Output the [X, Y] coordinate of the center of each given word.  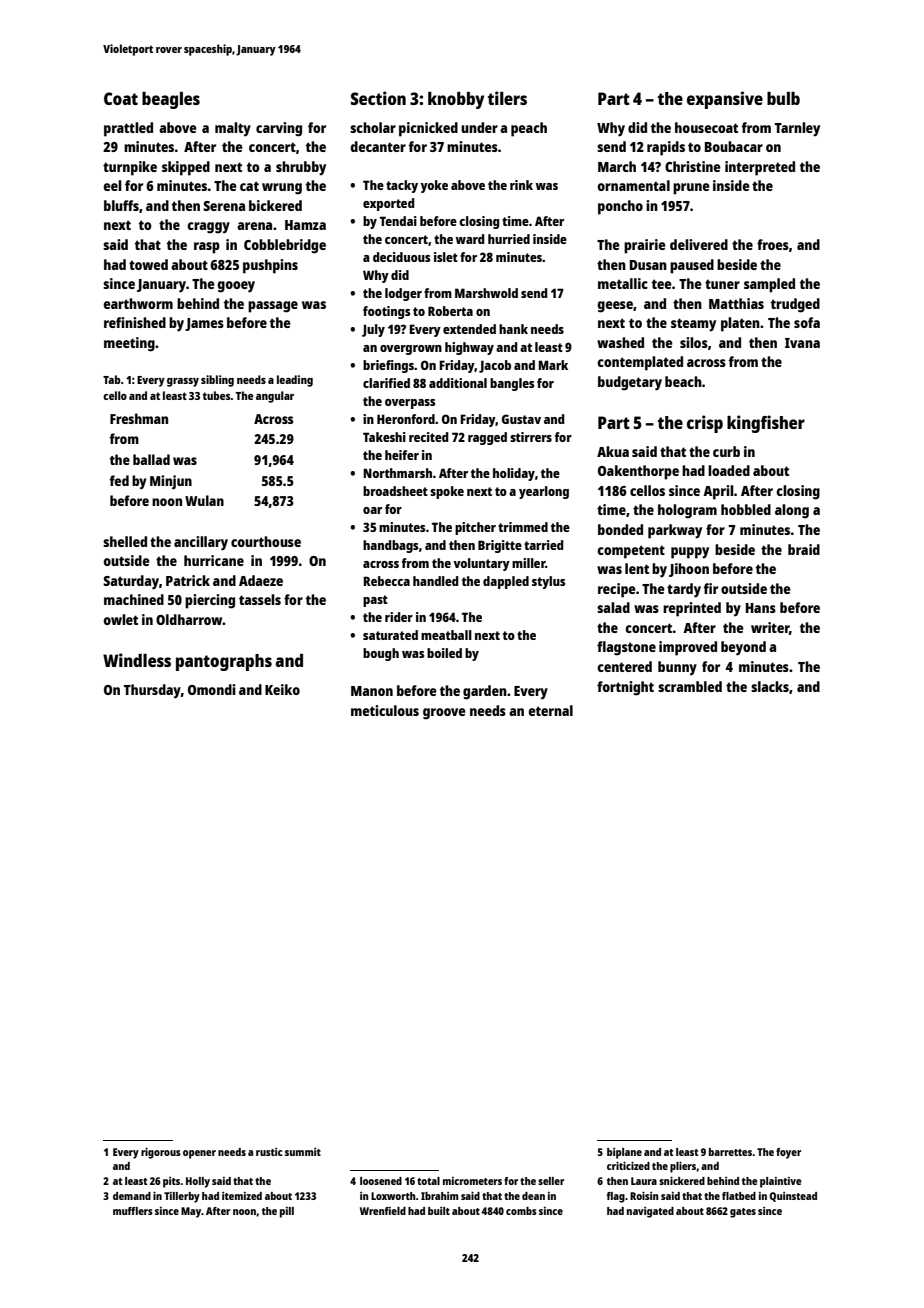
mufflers [133, 1211]
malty [233, 129]
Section [378, 98]
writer [770, 628]
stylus [548, 582]
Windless [137, 660]
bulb [783, 98]
